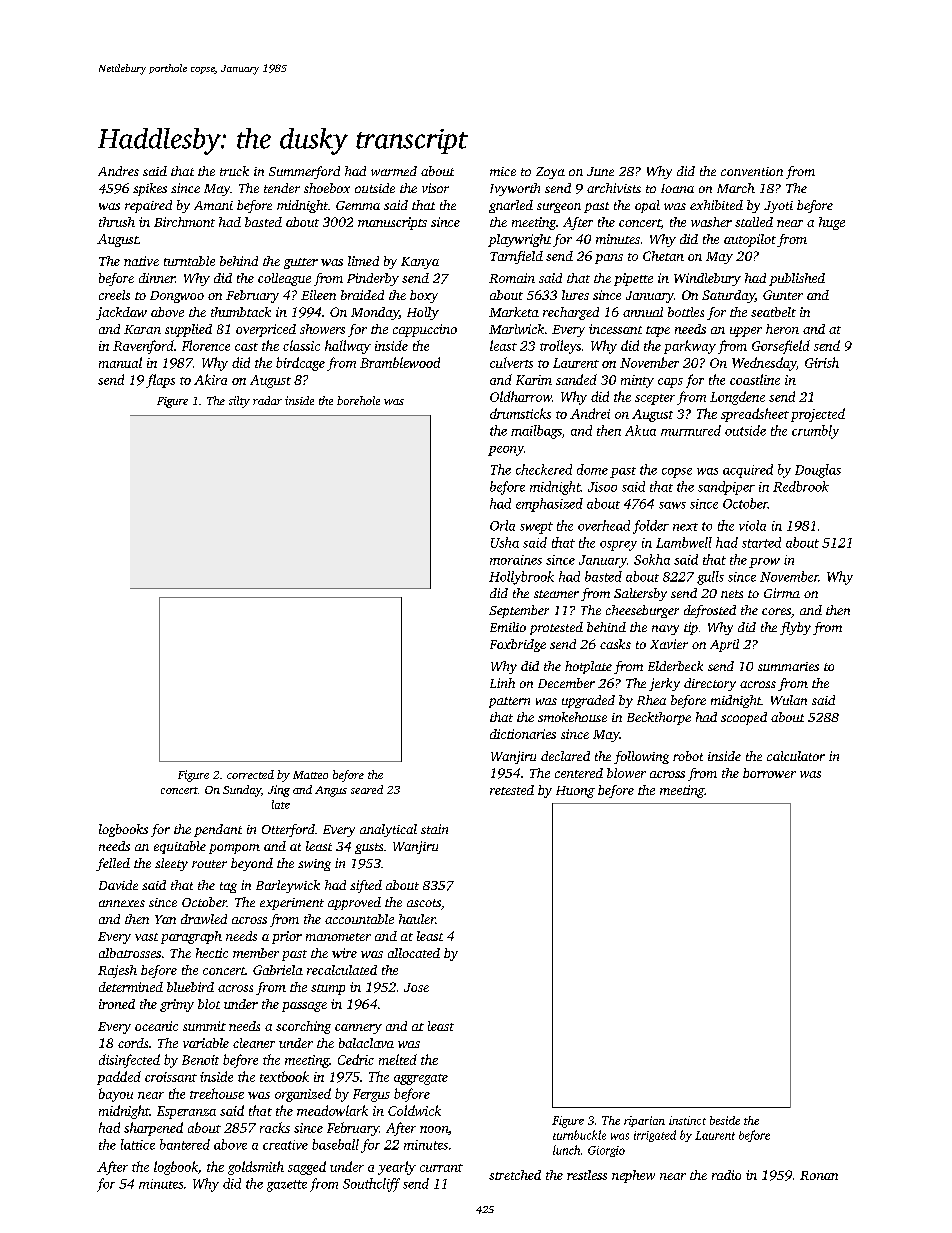  Describe the element at coordinates (737, 398) in the screenshot. I see `Longdene` at that location.
